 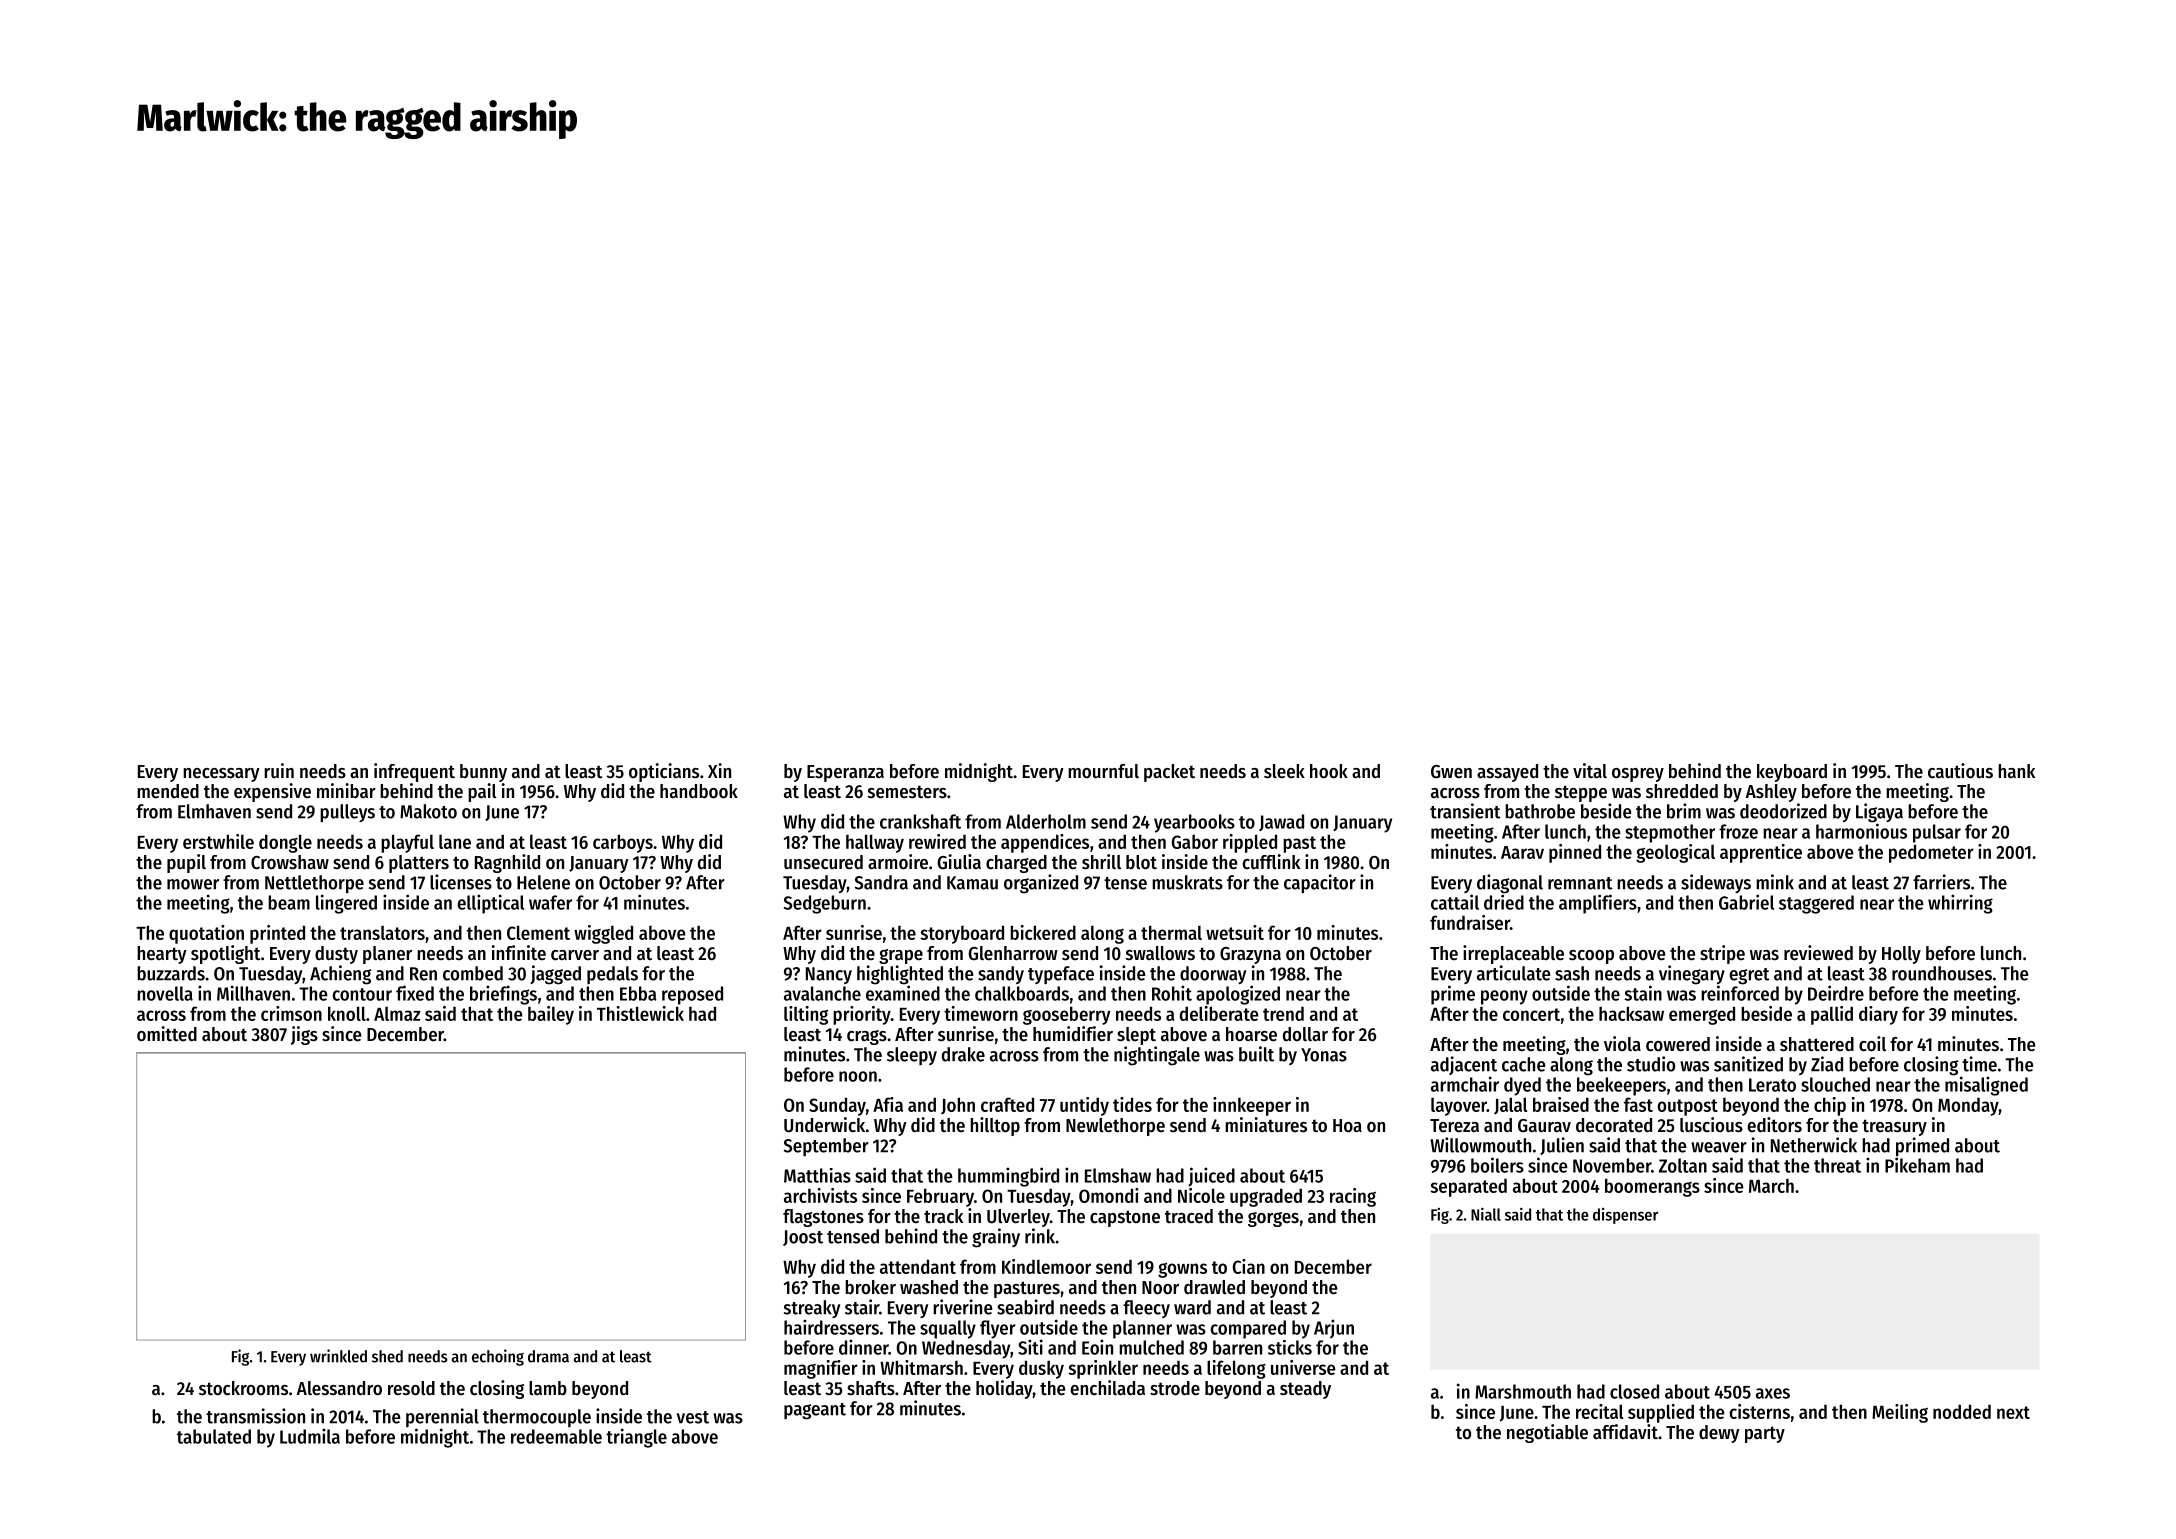 What do you see at coordinates (289, 902) in the screenshot?
I see `beam` at bounding box center [289, 902].
